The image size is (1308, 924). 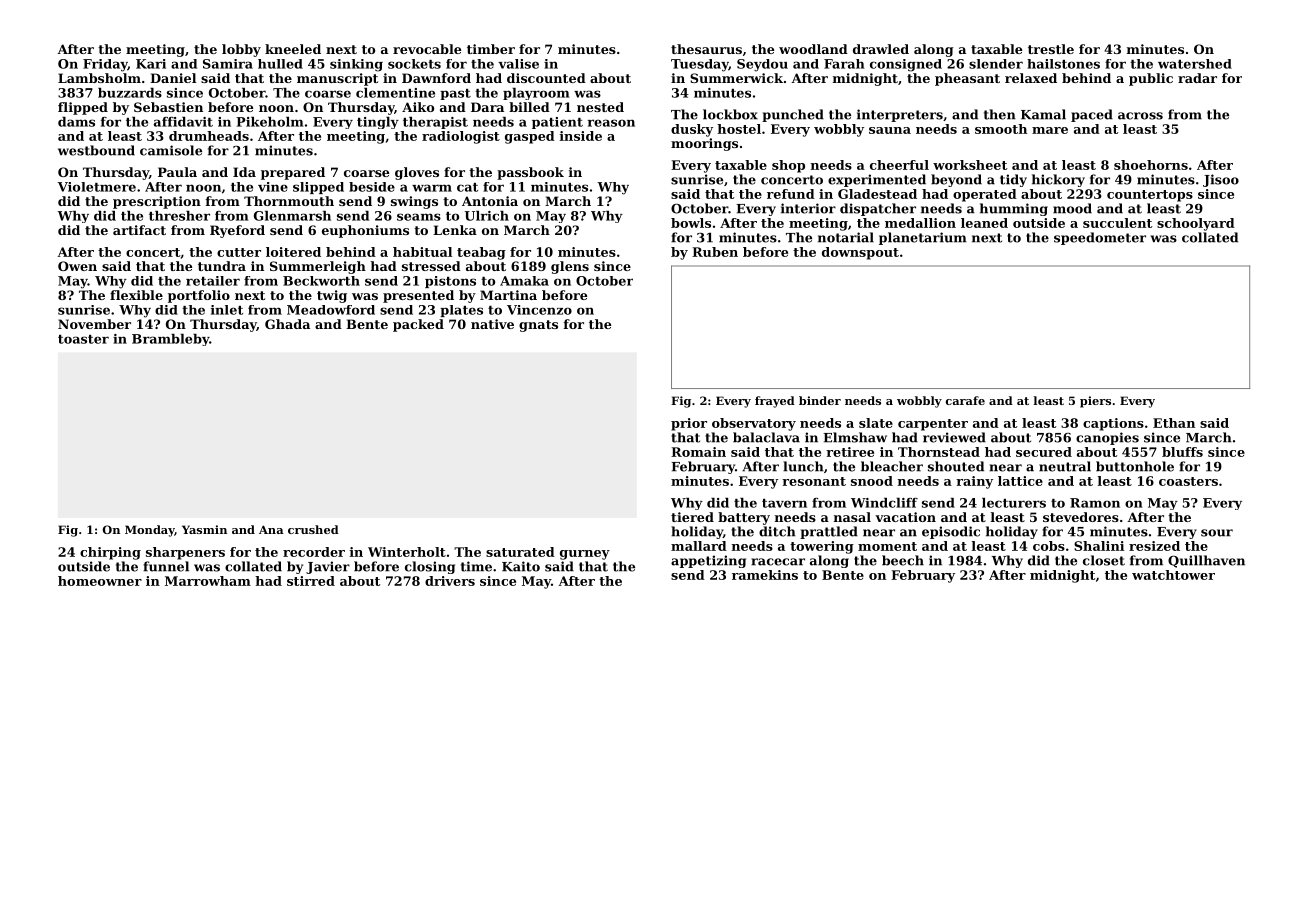 I want to click on swings, so click(x=414, y=202).
